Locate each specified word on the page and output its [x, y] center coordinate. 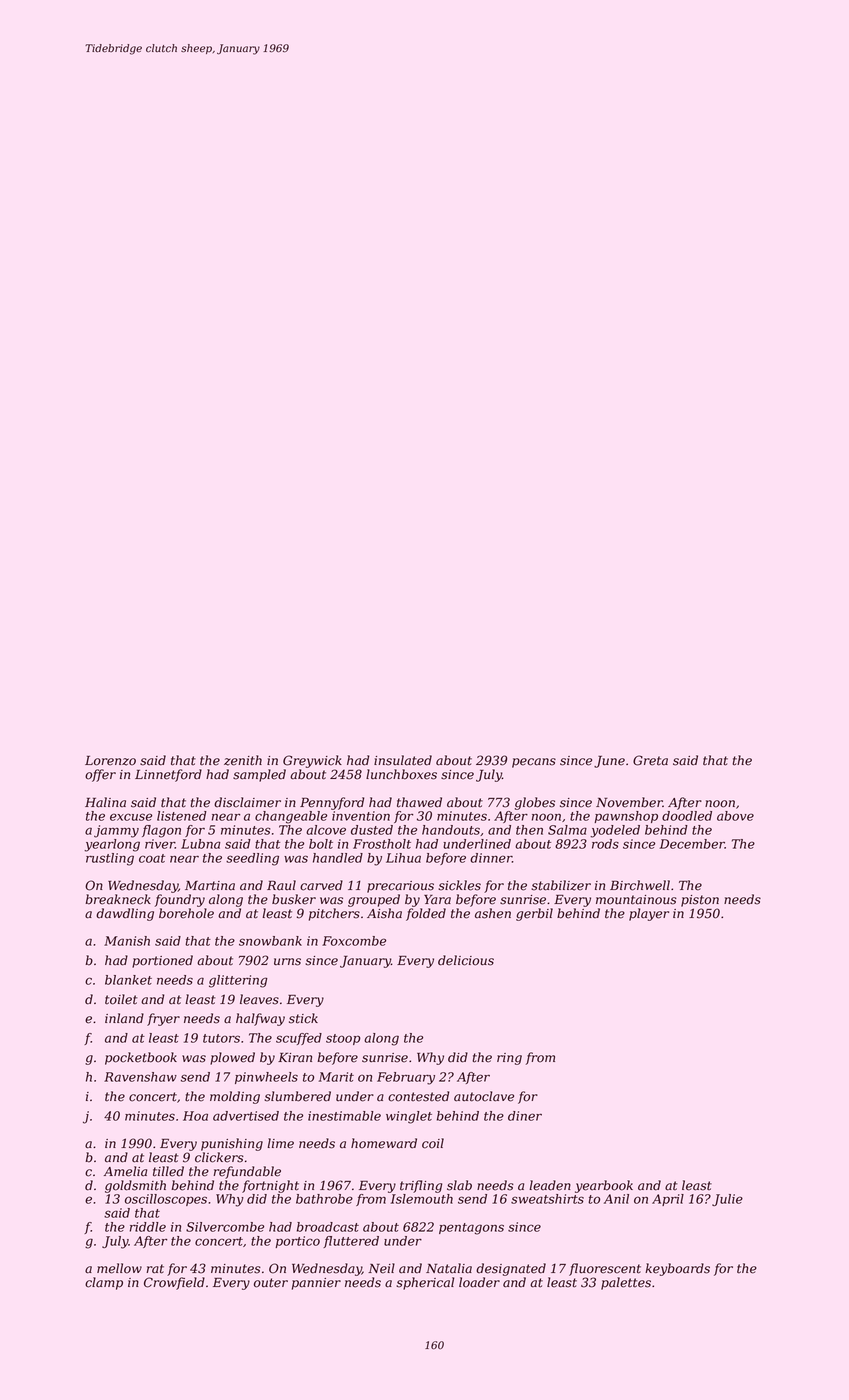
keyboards [677, 1269]
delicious [466, 960]
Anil [616, 1199]
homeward [384, 1143]
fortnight [270, 1186]
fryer [163, 1019]
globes [535, 803]
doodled [687, 816]
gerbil [534, 914]
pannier [316, 1284]
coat [152, 858]
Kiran [295, 1058]
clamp [104, 1283]
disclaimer [247, 802]
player [649, 914]
